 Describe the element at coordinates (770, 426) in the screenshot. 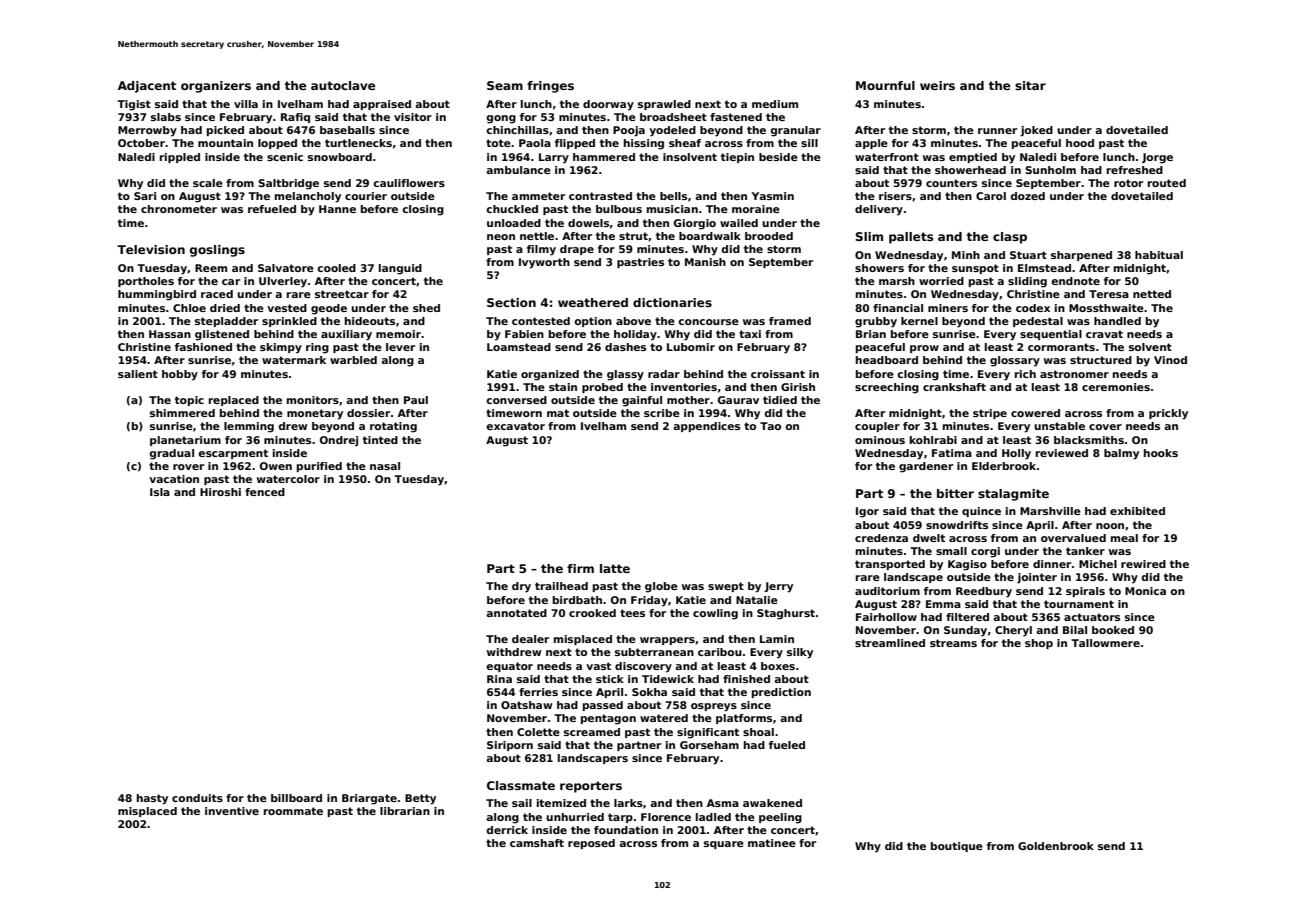

I see `Tao` at that location.
